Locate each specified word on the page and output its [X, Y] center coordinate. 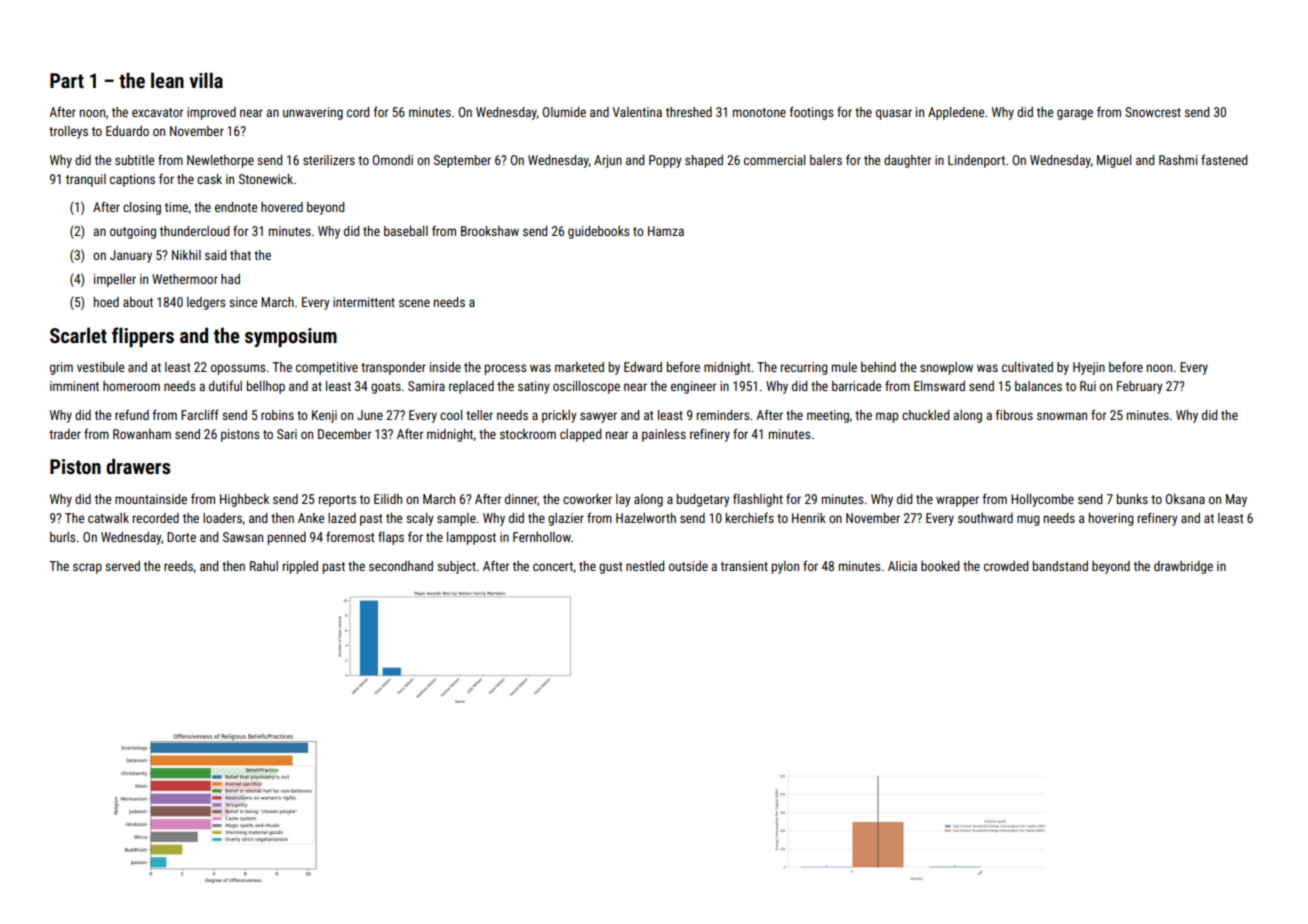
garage [1075, 114]
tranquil [86, 180]
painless [664, 435]
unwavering [313, 113]
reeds [178, 566]
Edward [643, 367]
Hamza [666, 231]
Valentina [637, 112]
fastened [1224, 159]
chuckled [925, 415]
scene [414, 303]
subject [456, 567]
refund [132, 414]
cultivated [1027, 367]
